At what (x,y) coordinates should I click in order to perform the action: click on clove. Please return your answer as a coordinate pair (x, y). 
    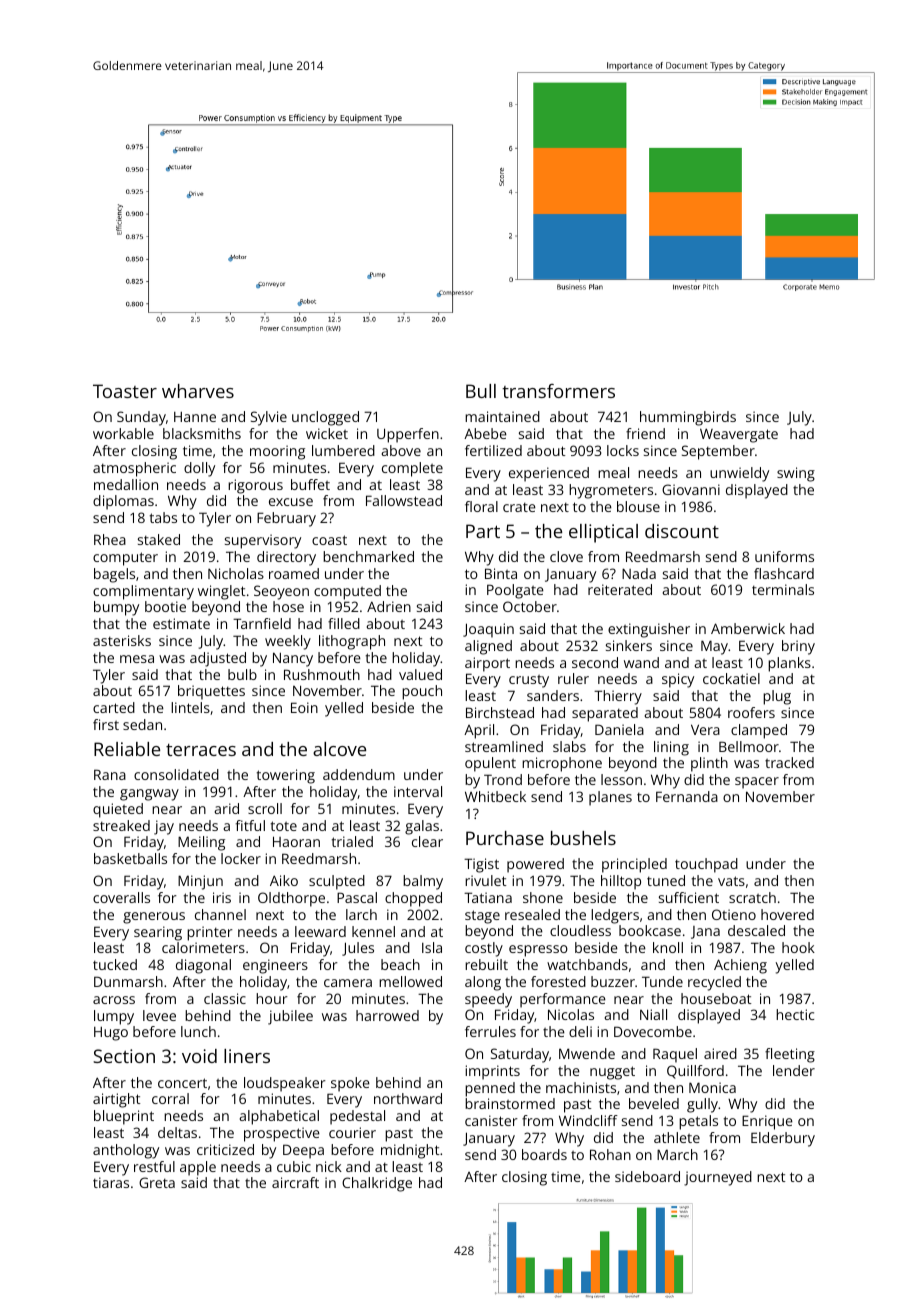
    Looking at the image, I should click on (566, 556).
